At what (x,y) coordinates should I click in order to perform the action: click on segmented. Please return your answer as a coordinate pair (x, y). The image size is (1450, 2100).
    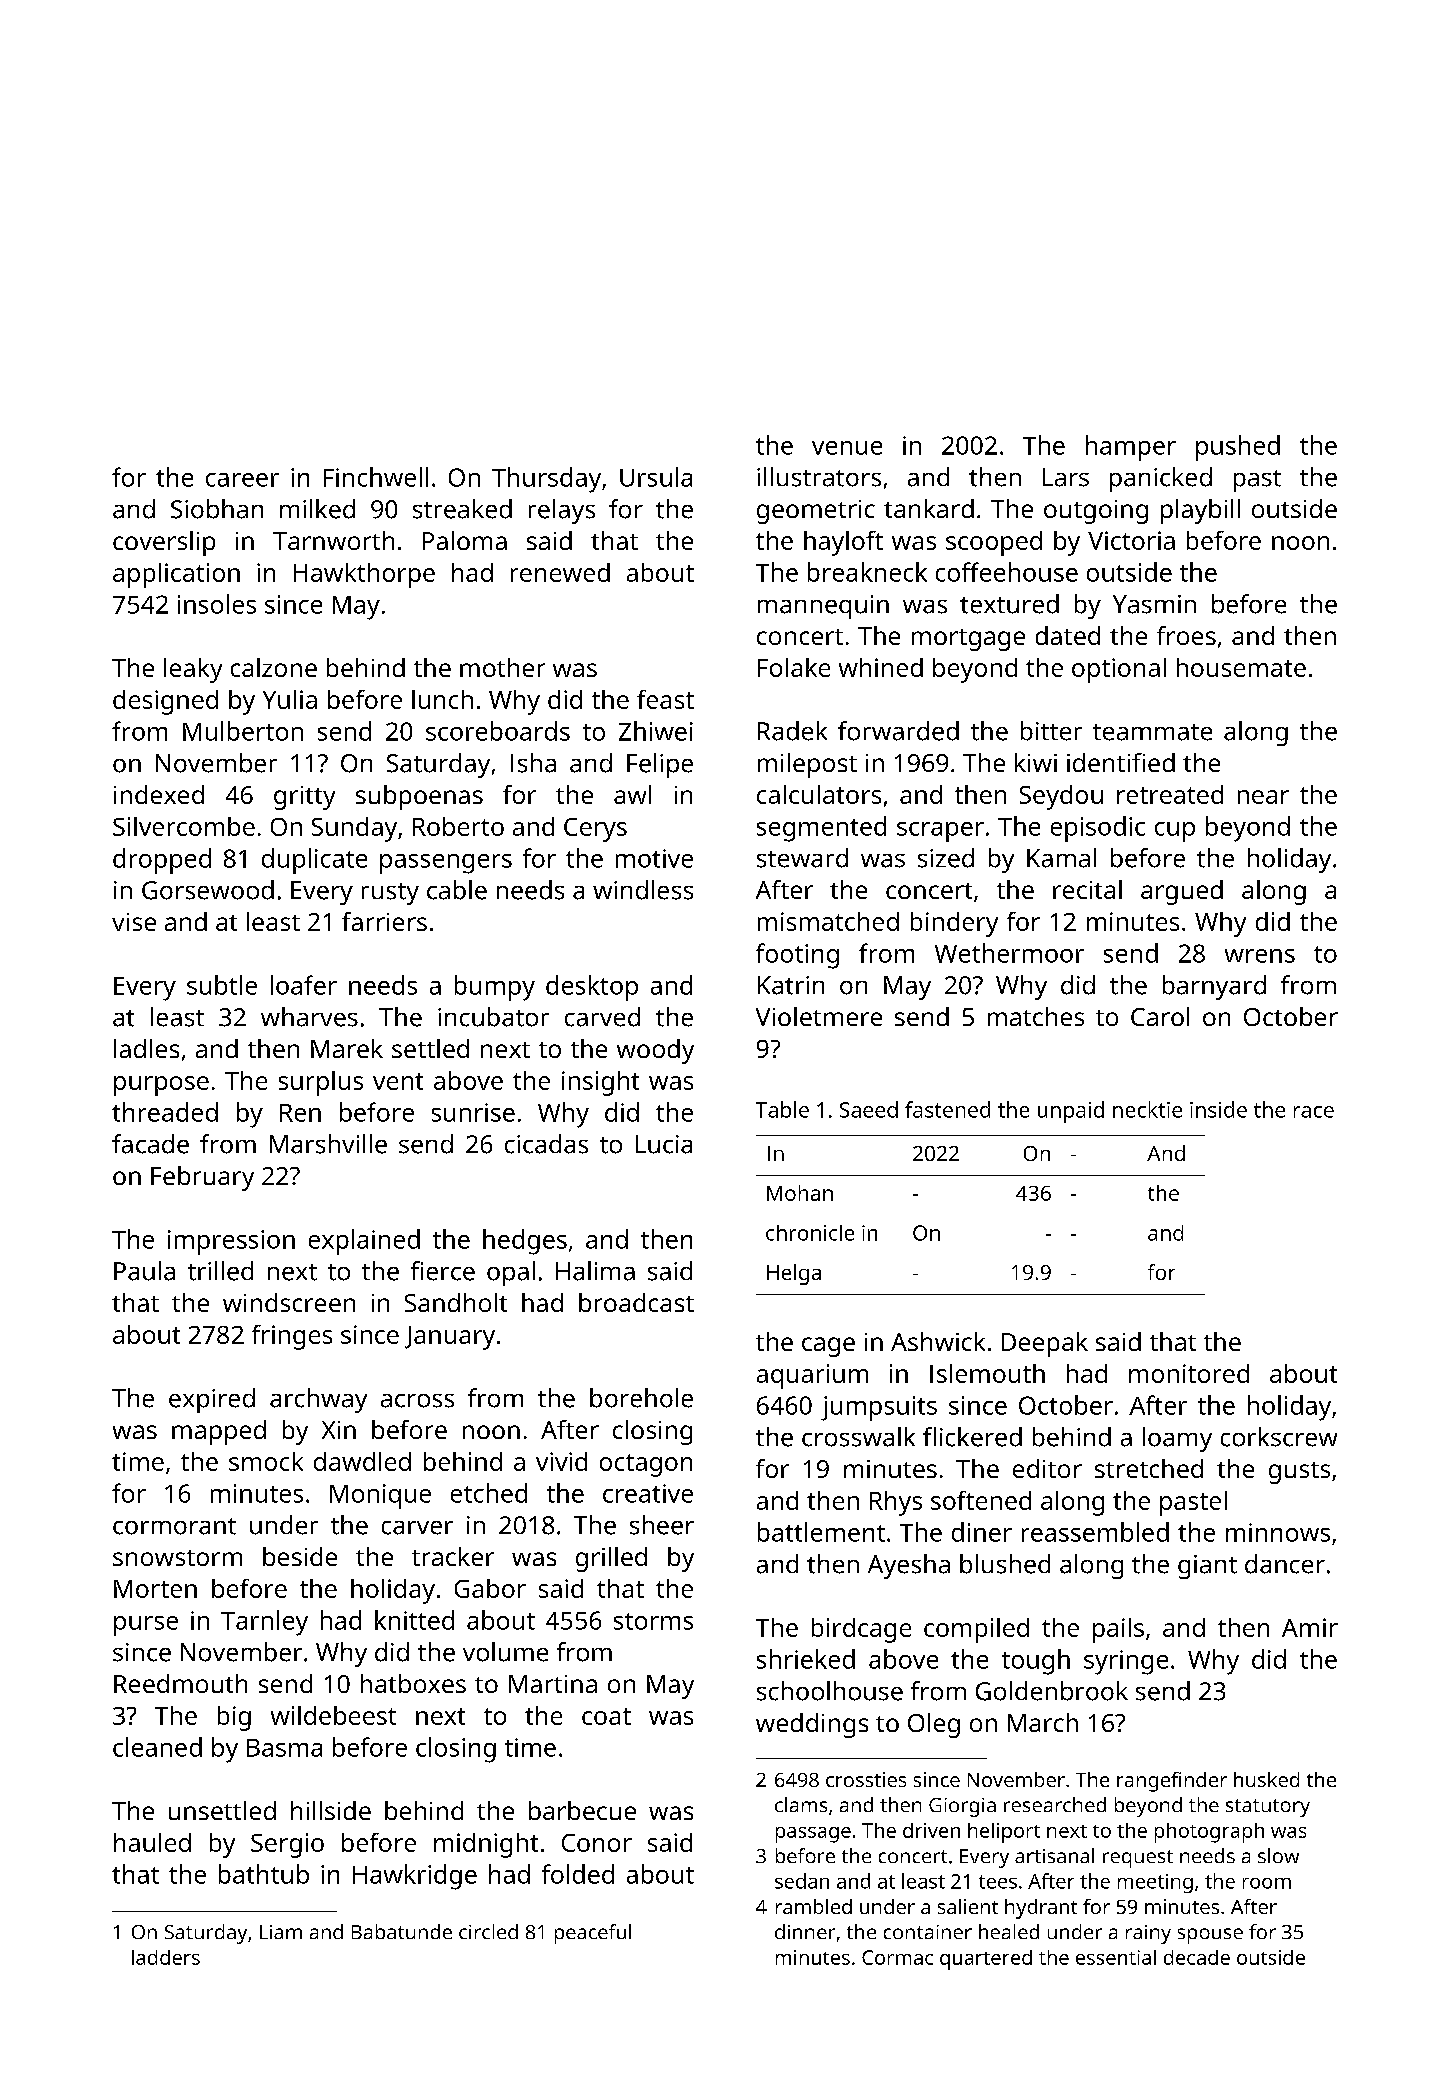
    Looking at the image, I should click on (821, 829).
